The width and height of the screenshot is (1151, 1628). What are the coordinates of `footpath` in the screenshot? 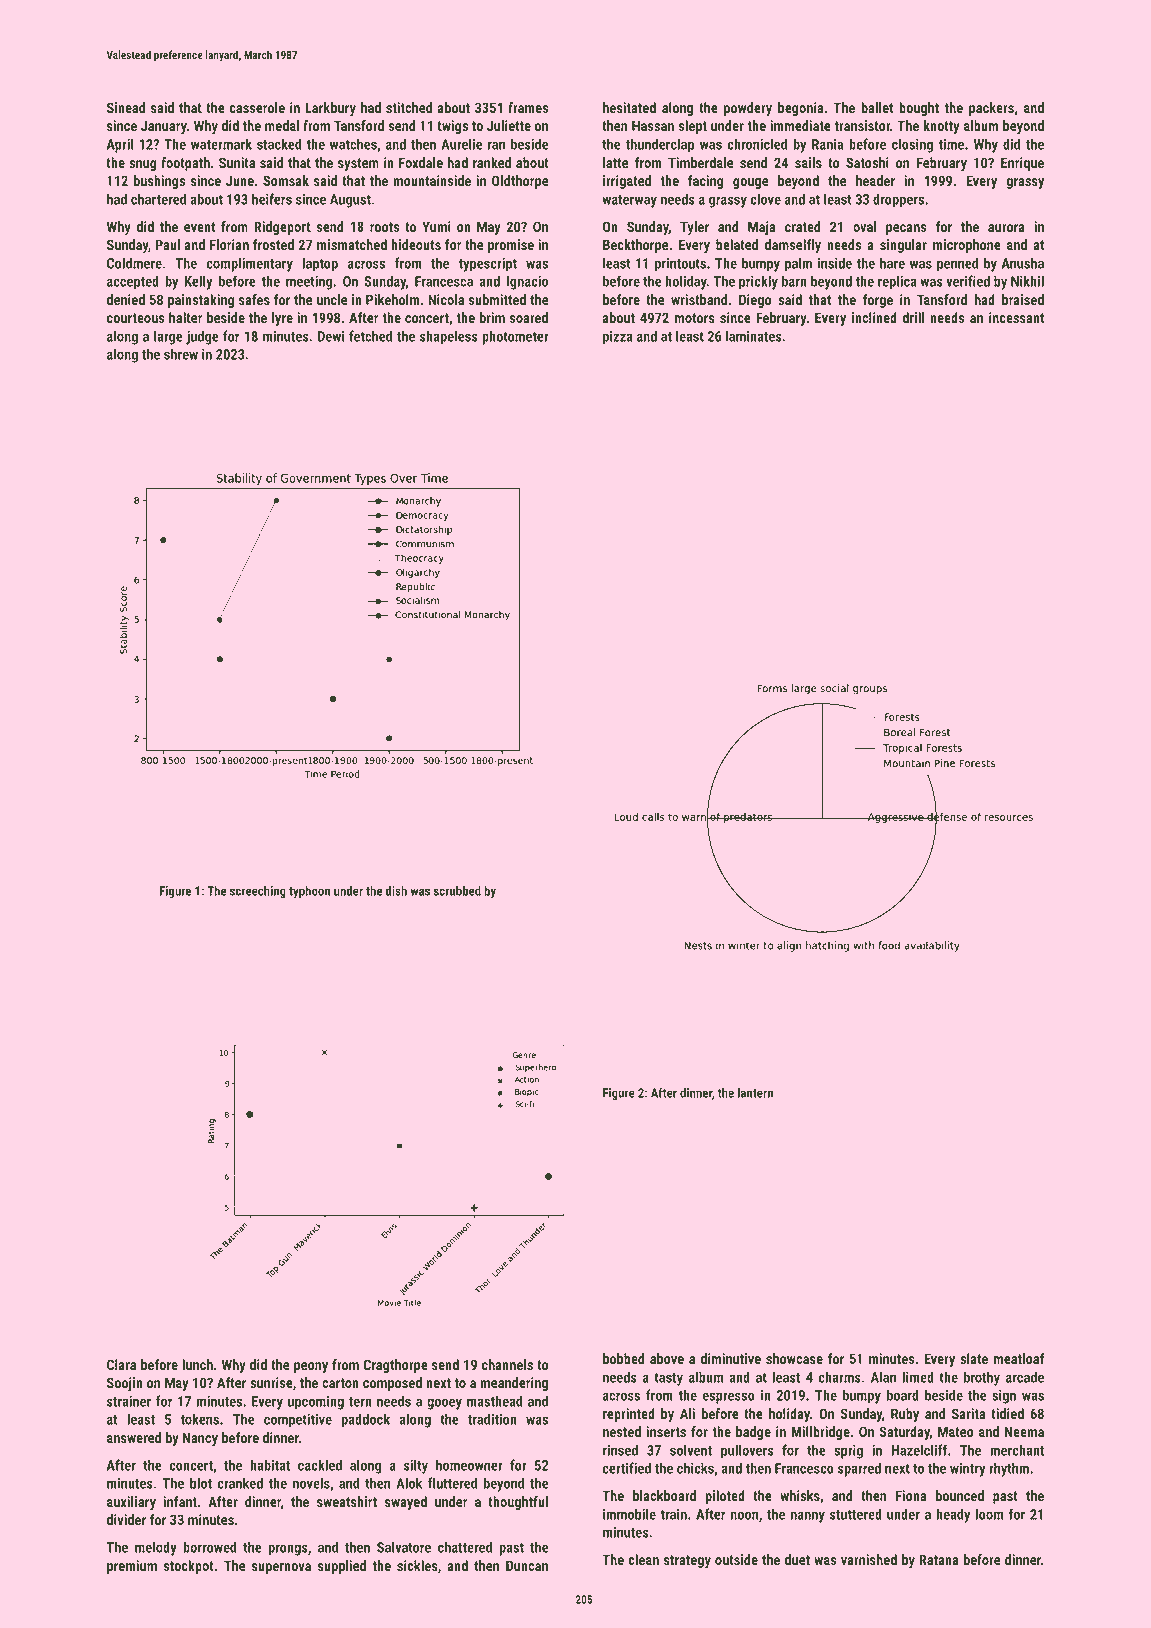 It's located at (185, 164).
